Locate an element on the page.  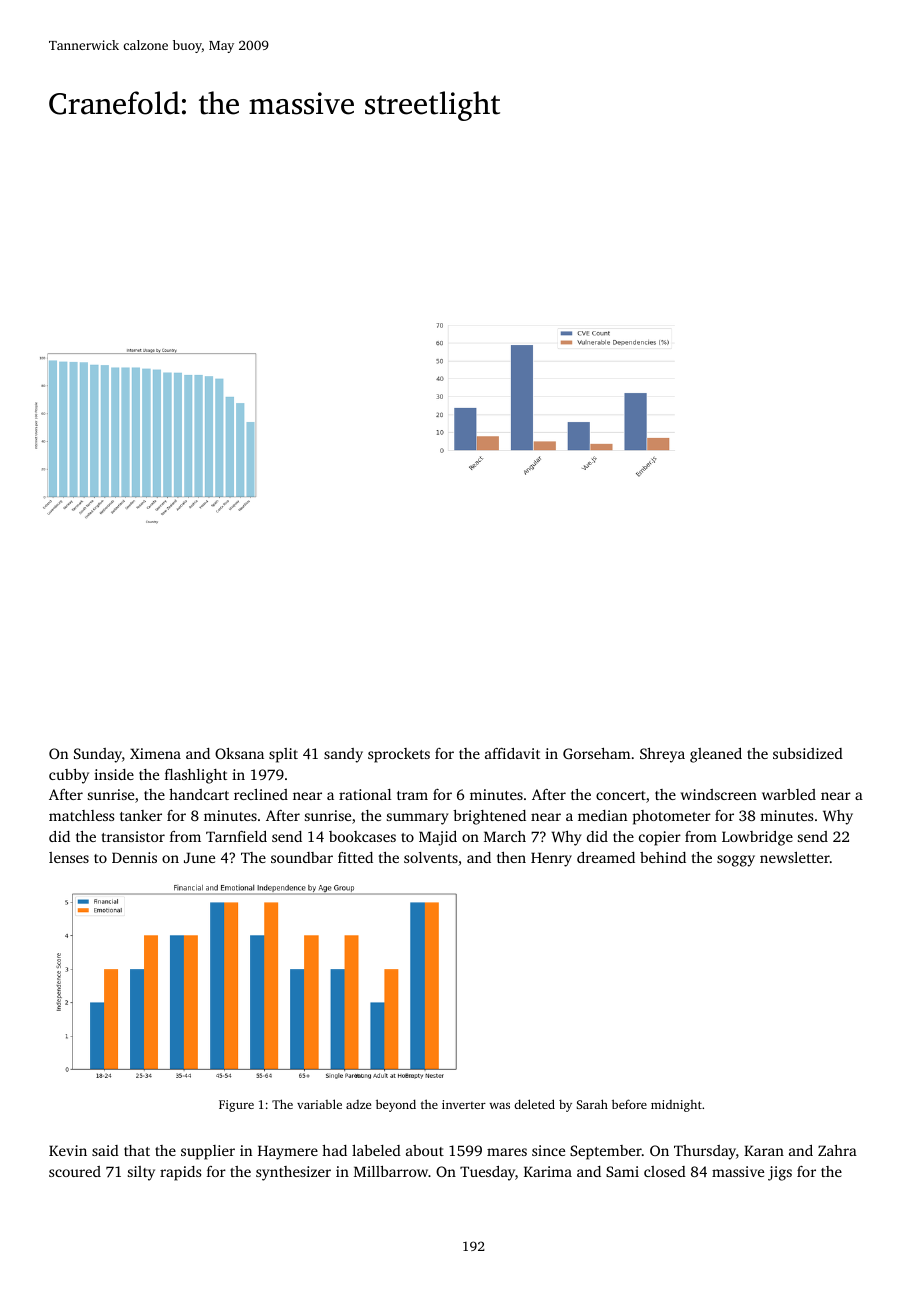
midnight is located at coordinates (676, 1106).
